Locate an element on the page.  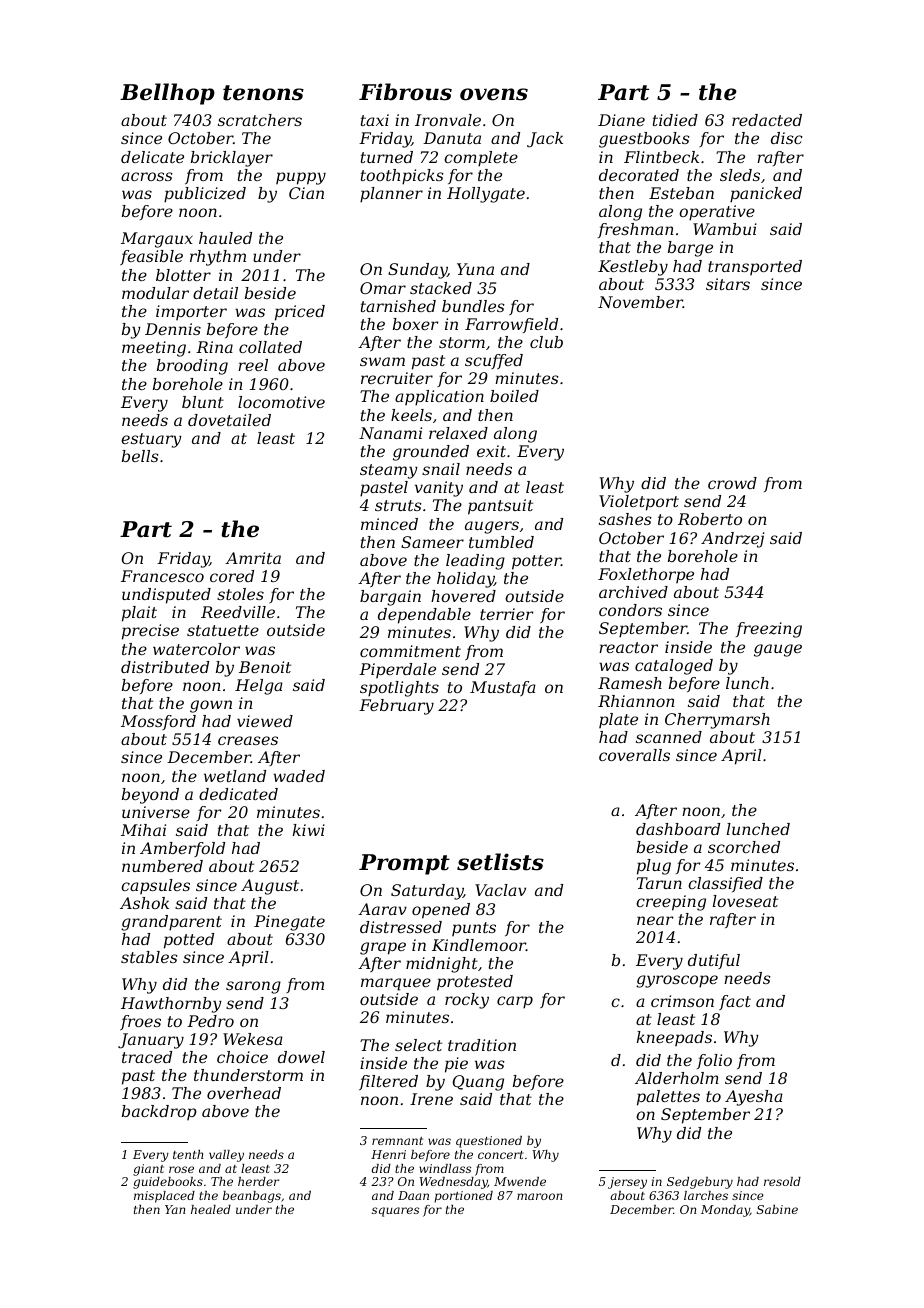
Monday is located at coordinates (725, 1211).
